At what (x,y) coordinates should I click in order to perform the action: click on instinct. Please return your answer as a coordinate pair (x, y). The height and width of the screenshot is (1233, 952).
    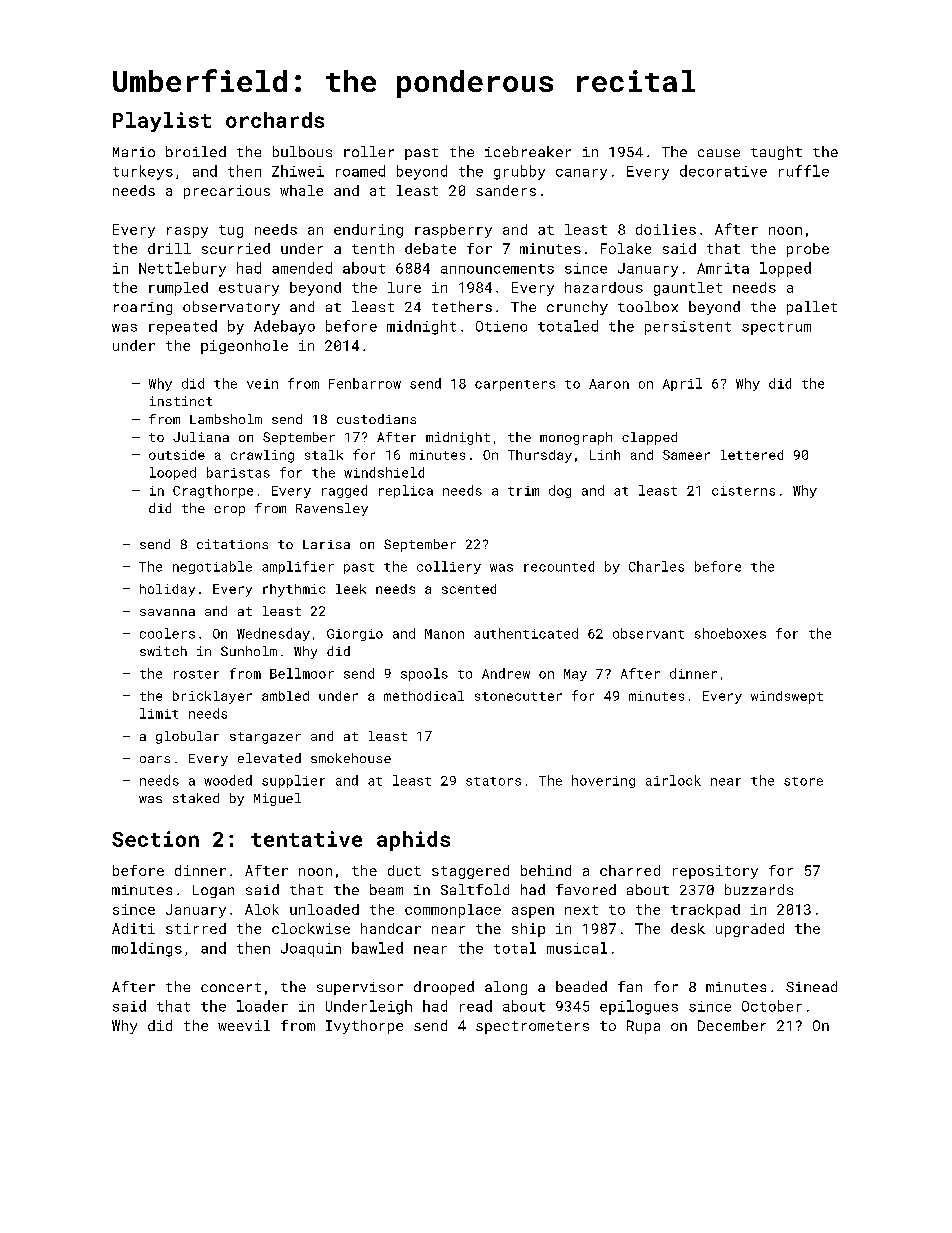
    Looking at the image, I should click on (181, 401).
